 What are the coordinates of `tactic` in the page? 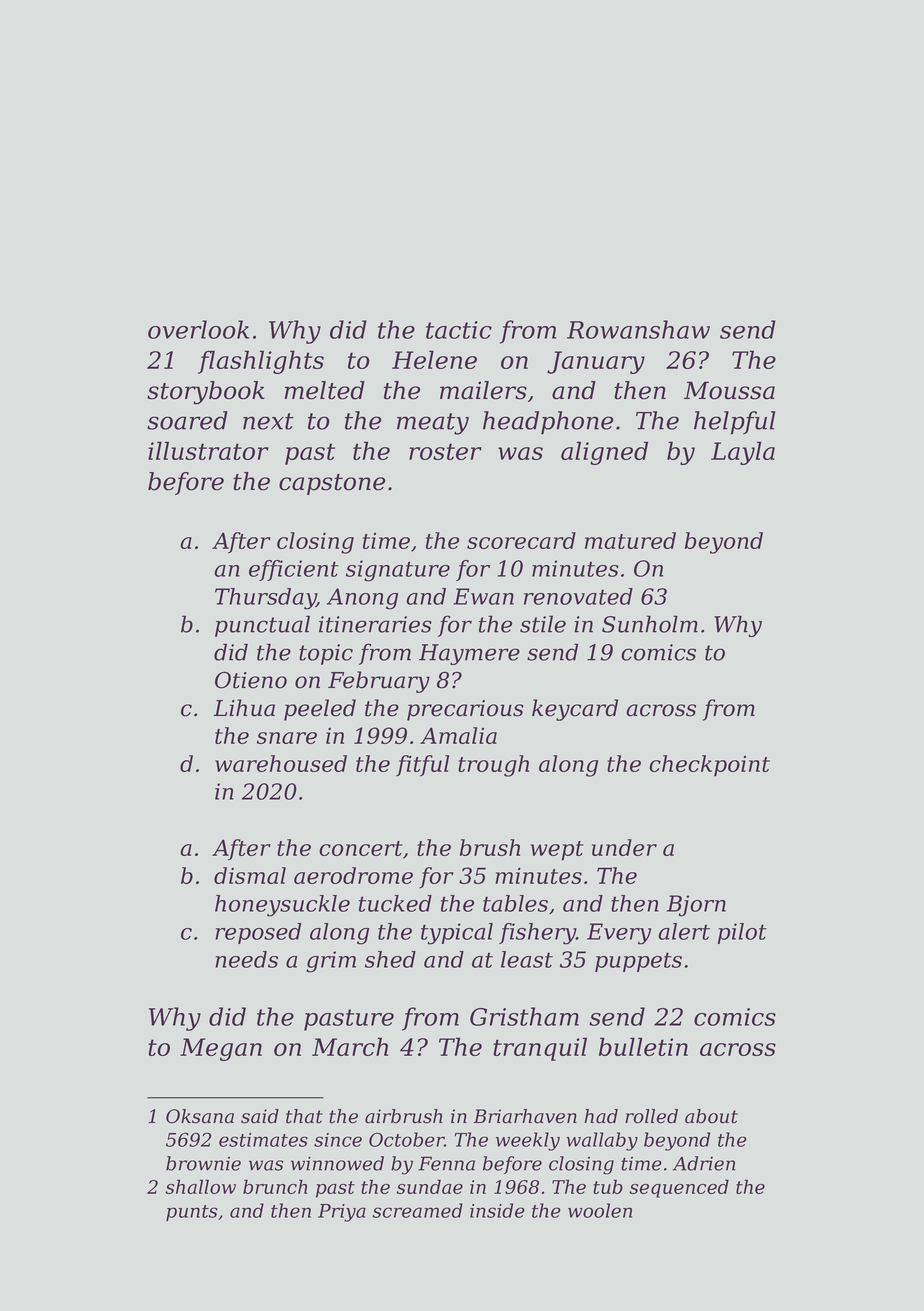 It's located at (459, 330).
